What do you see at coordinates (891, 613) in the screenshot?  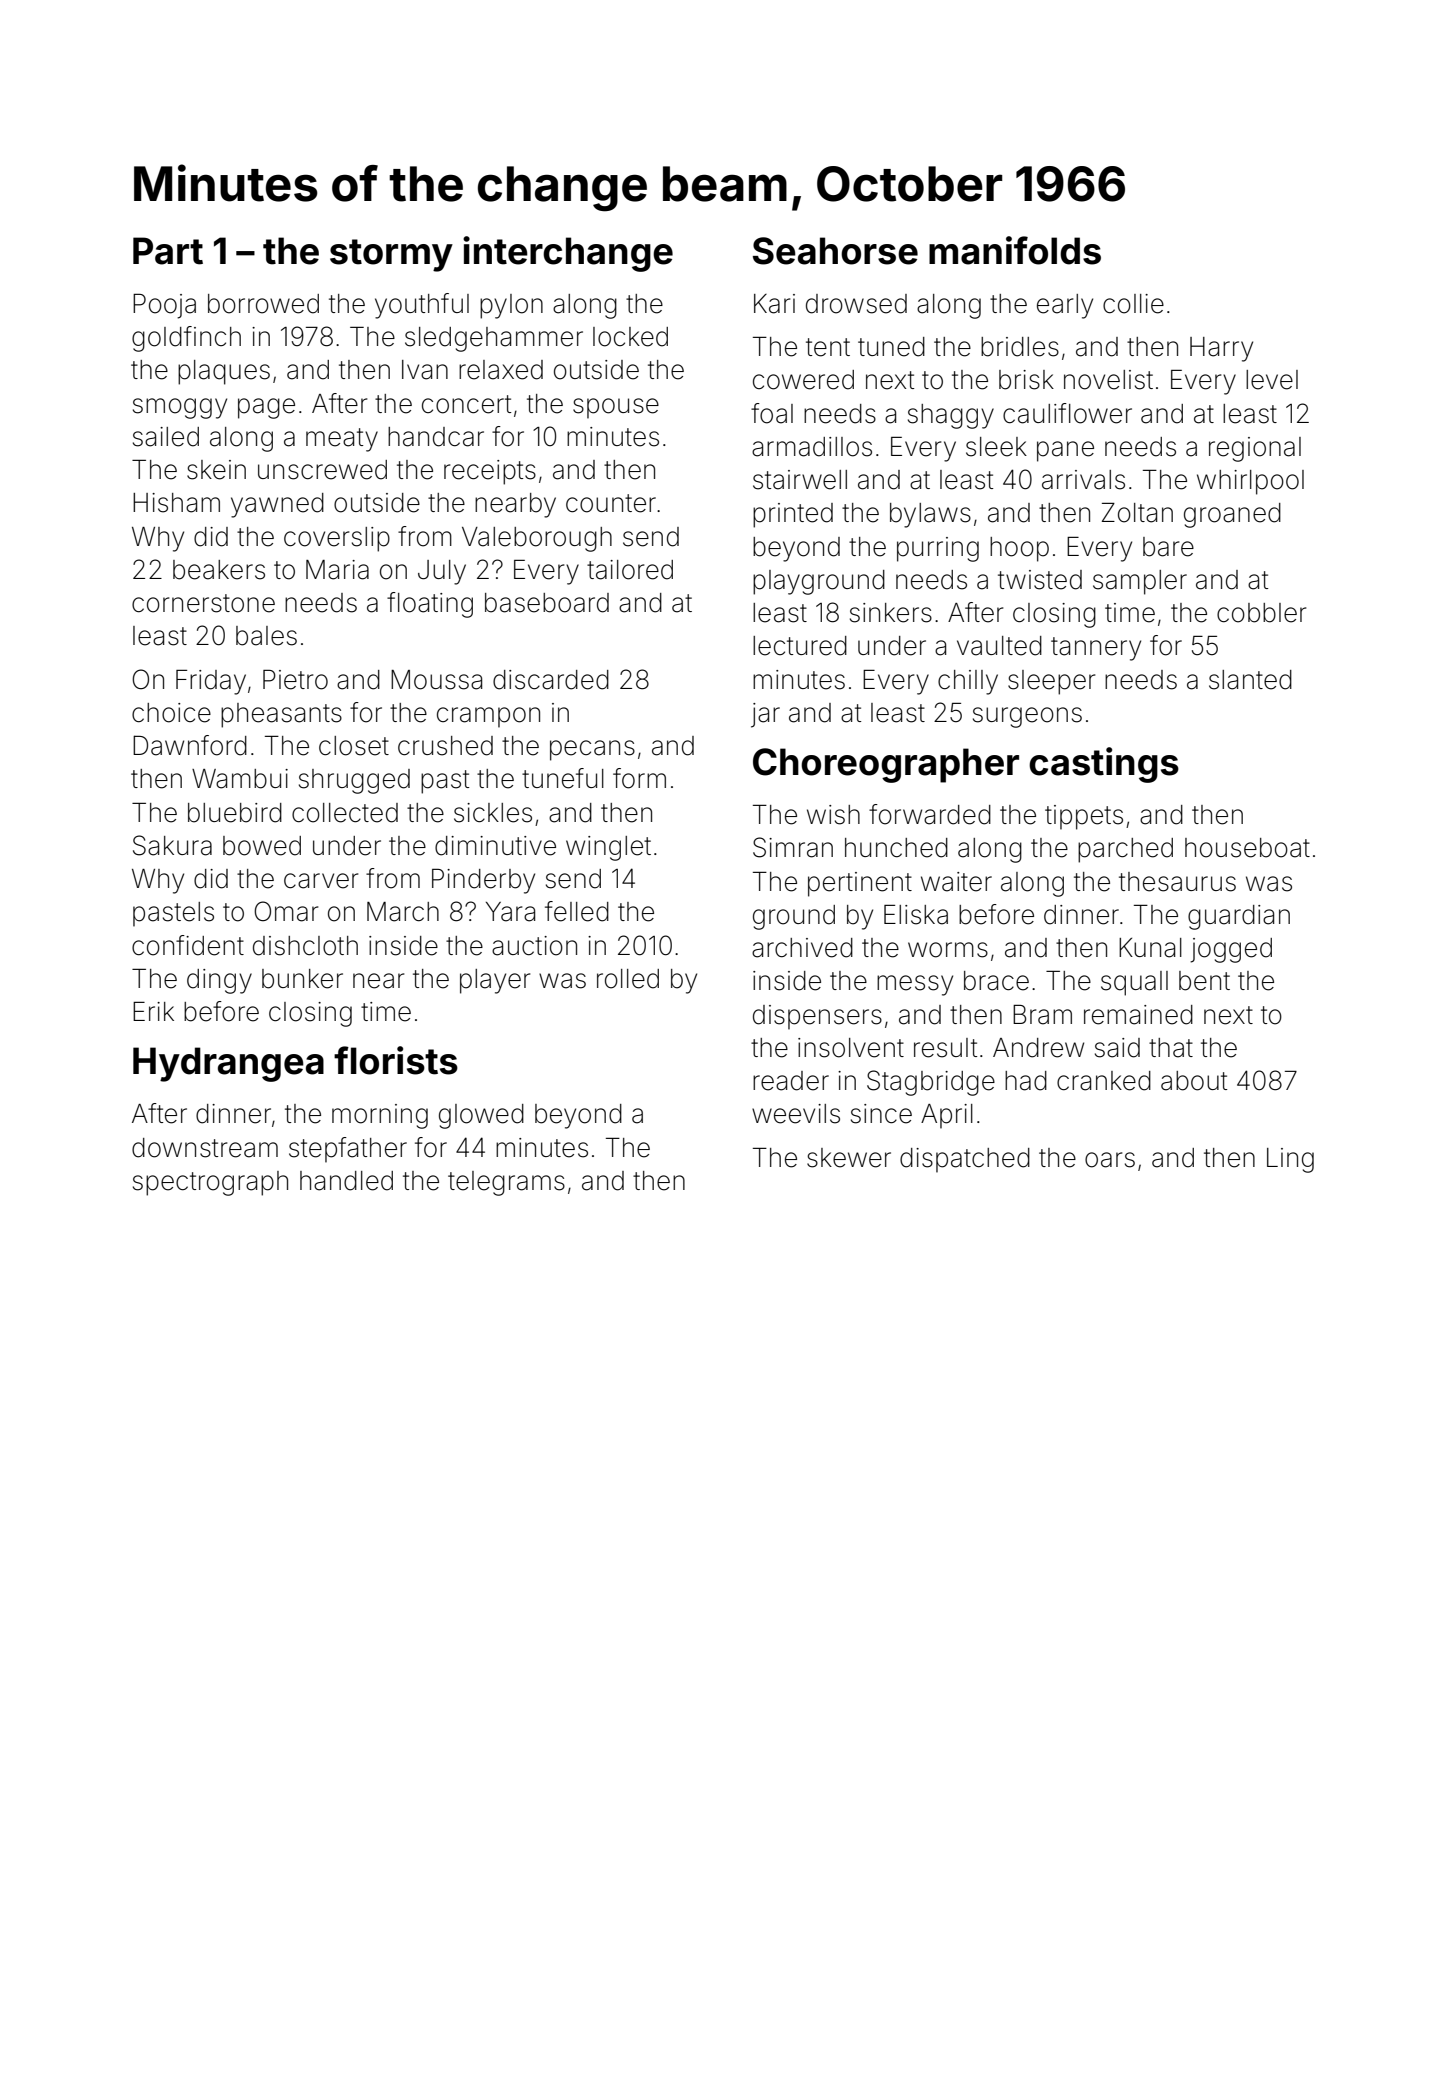 I see `sinkers` at bounding box center [891, 613].
